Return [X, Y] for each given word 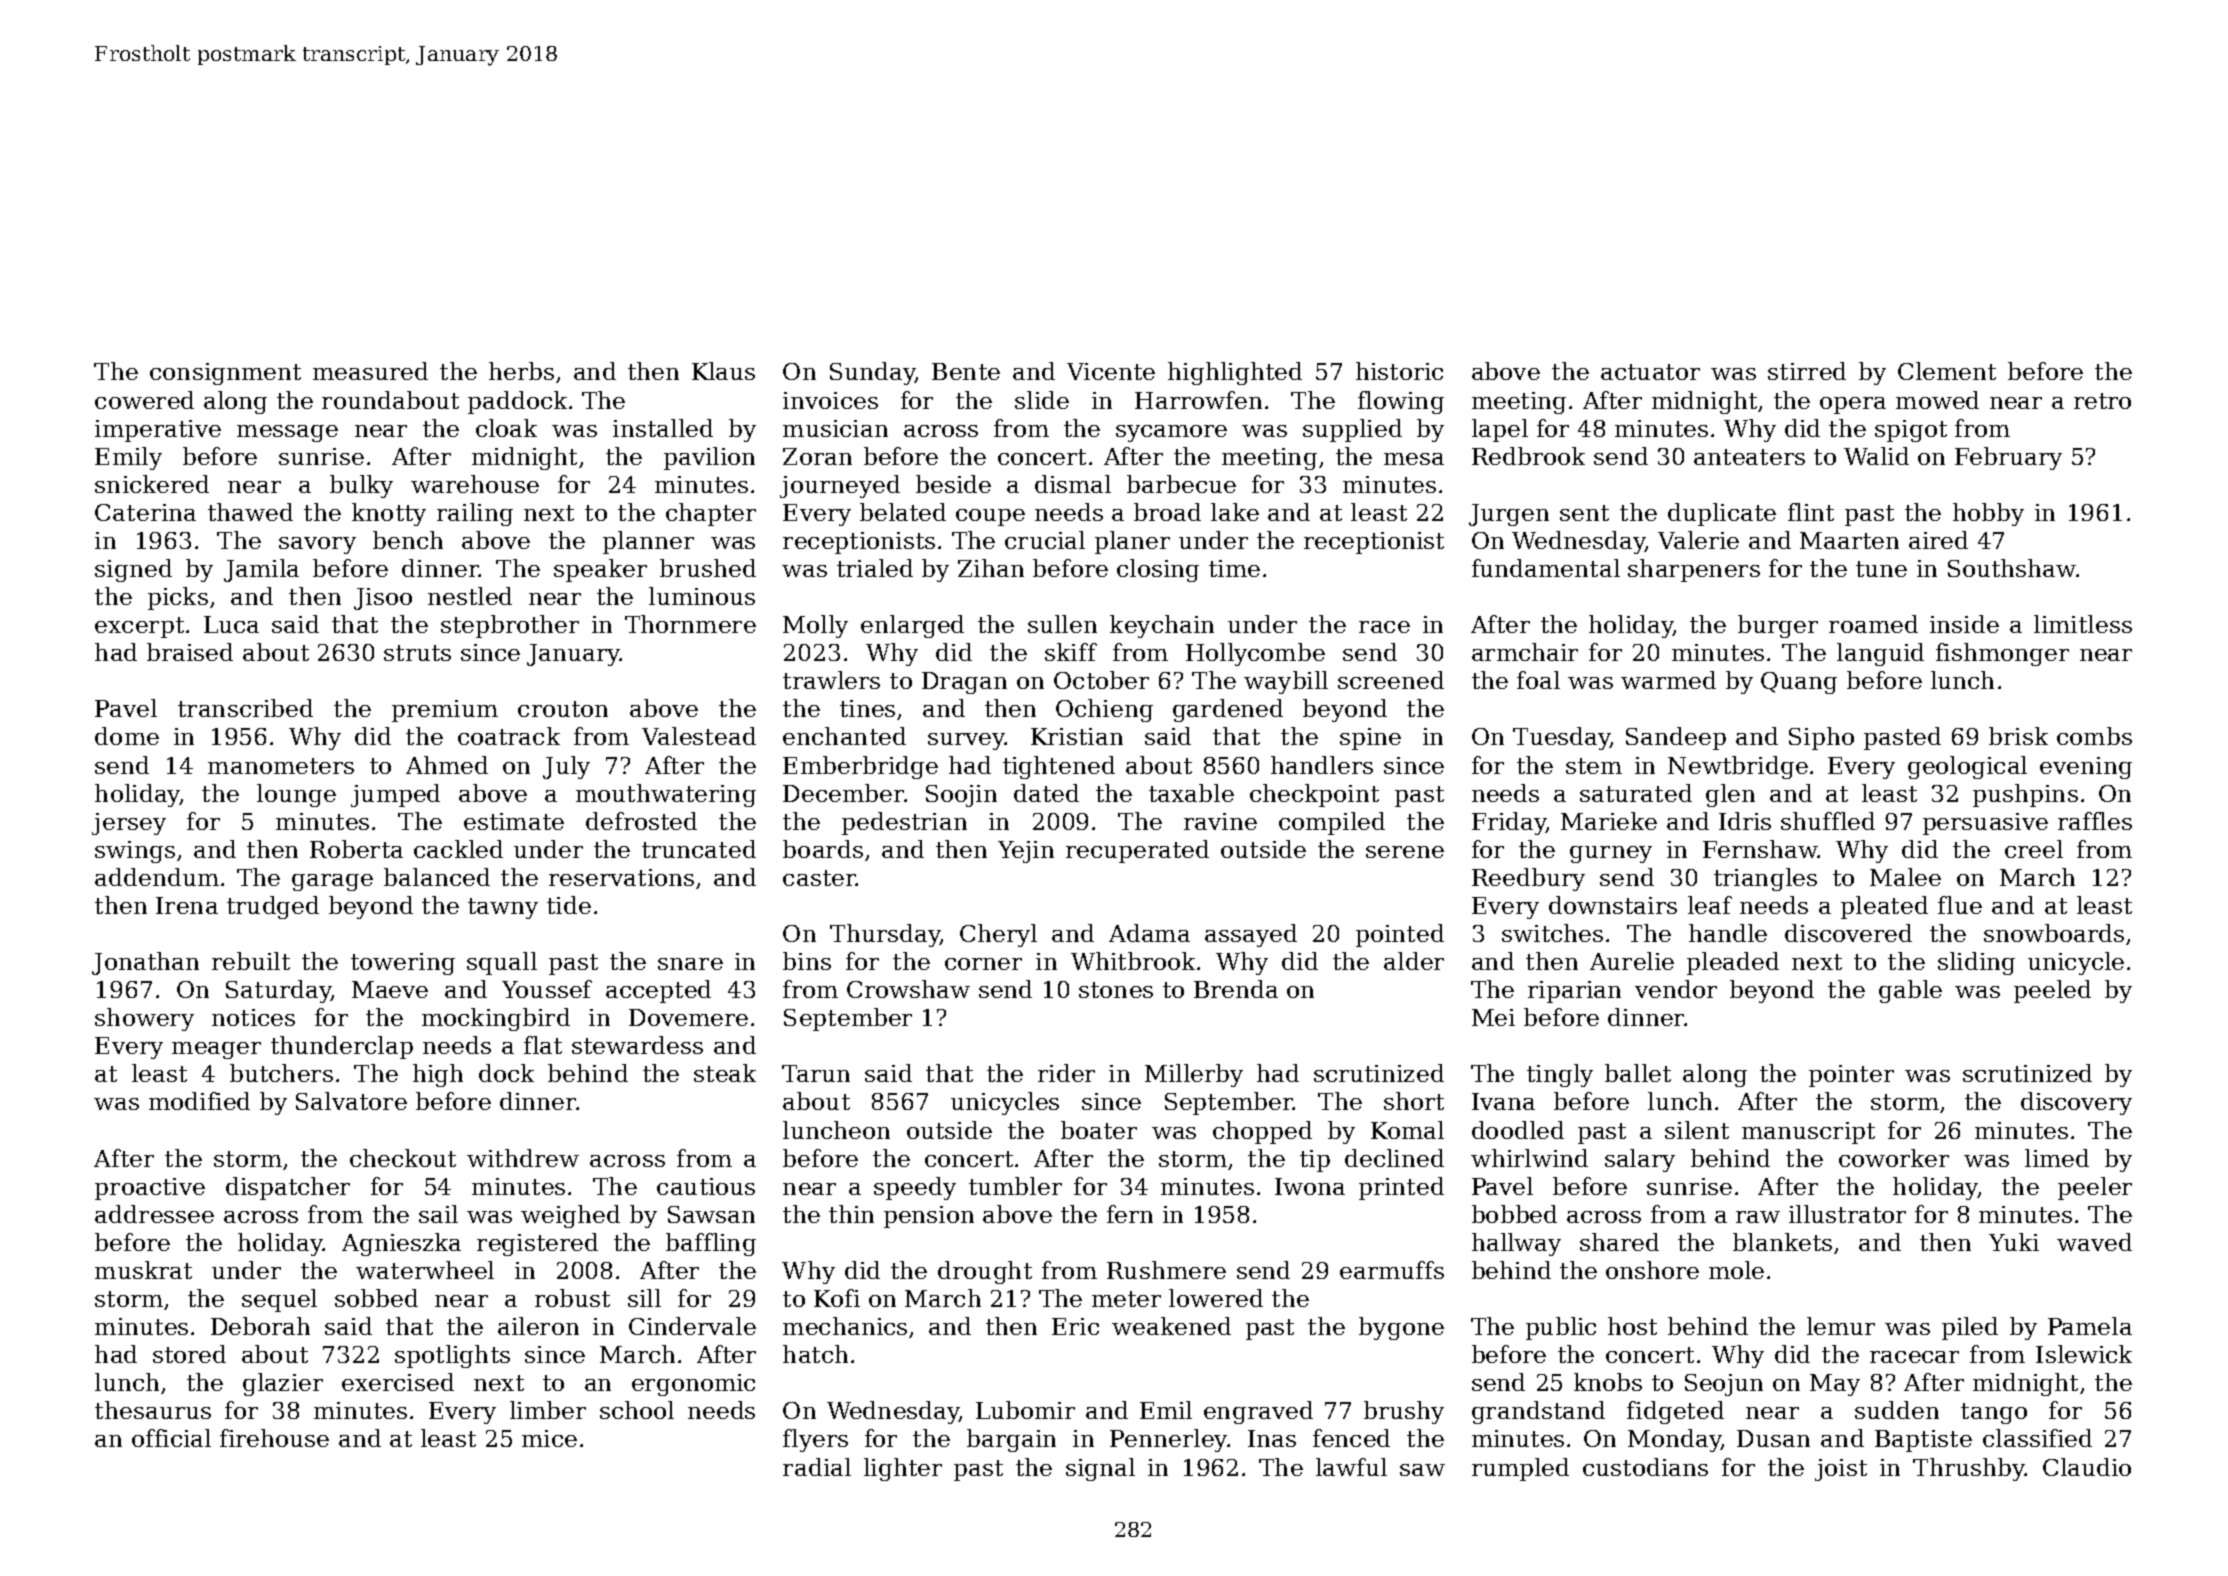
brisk [2018, 736]
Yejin [1026, 852]
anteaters [1749, 457]
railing [475, 514]
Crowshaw [908, 989]
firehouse [274, 1438]
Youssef [547, 989]
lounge [296, 795]
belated [903, 512]
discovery [2076, 1103]
